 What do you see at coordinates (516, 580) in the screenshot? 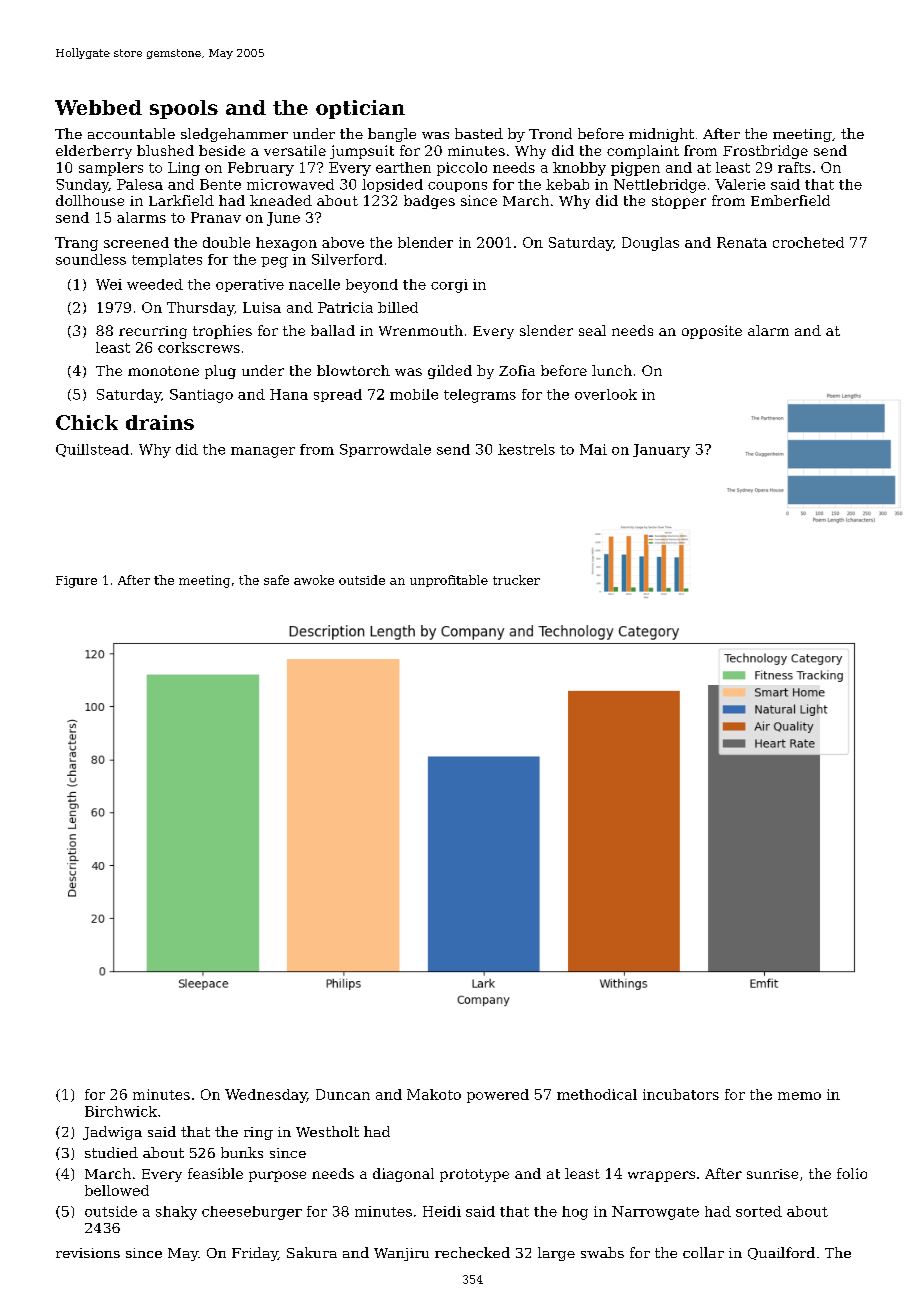
I see `trucker` at bounding box center [516, 580].
